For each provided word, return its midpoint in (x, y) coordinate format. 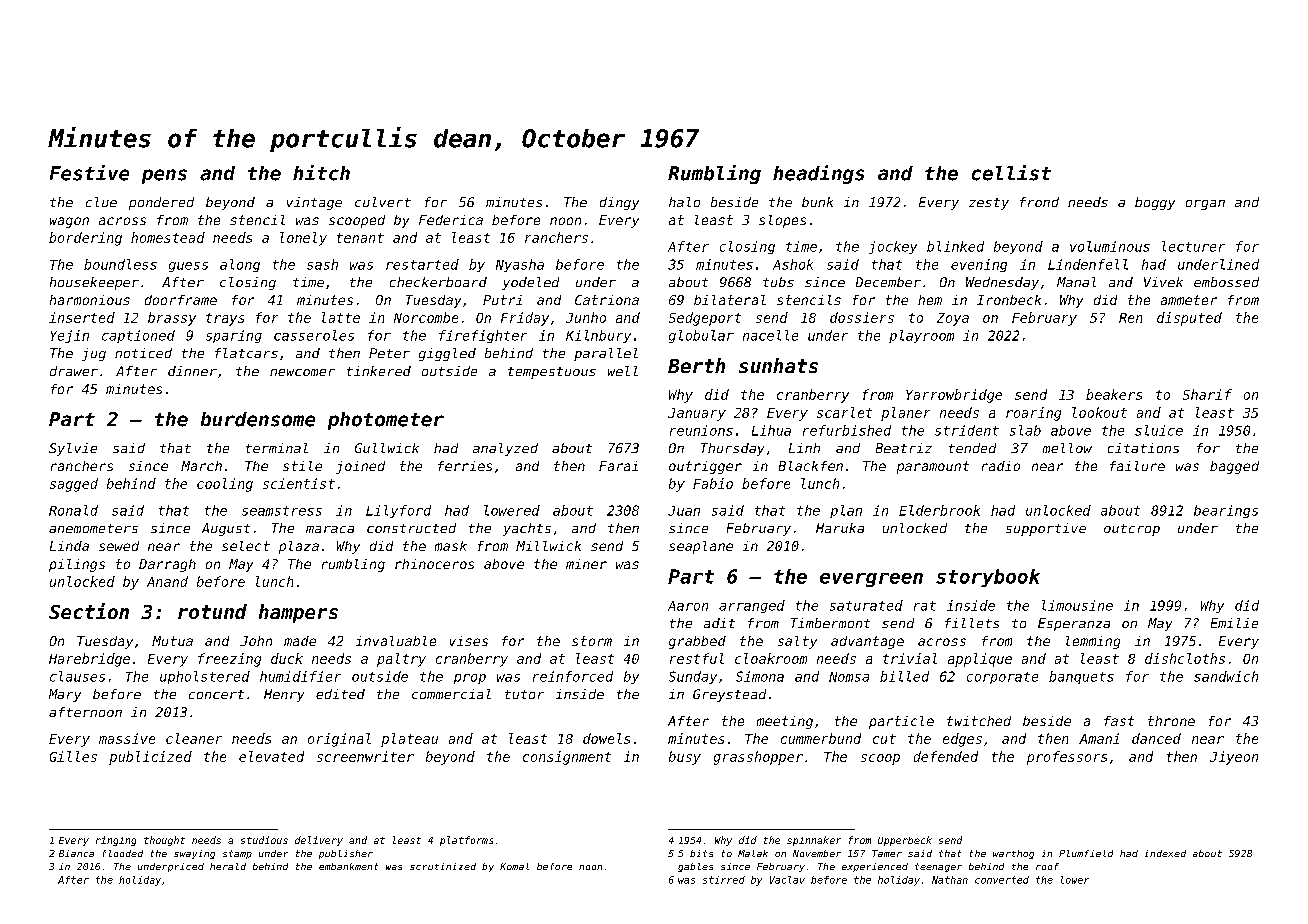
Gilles (73, 756)
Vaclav (787, 880)
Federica (451, 220)
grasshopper (758, 758)
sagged (74, 485)
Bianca (76, 853)
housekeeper (94, 283)
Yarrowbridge (954, 396)
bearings (1226, 511)
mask (451, 546)
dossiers (862, 317)
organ (1205, 205)
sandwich (1226, 676)
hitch (321, 173)
